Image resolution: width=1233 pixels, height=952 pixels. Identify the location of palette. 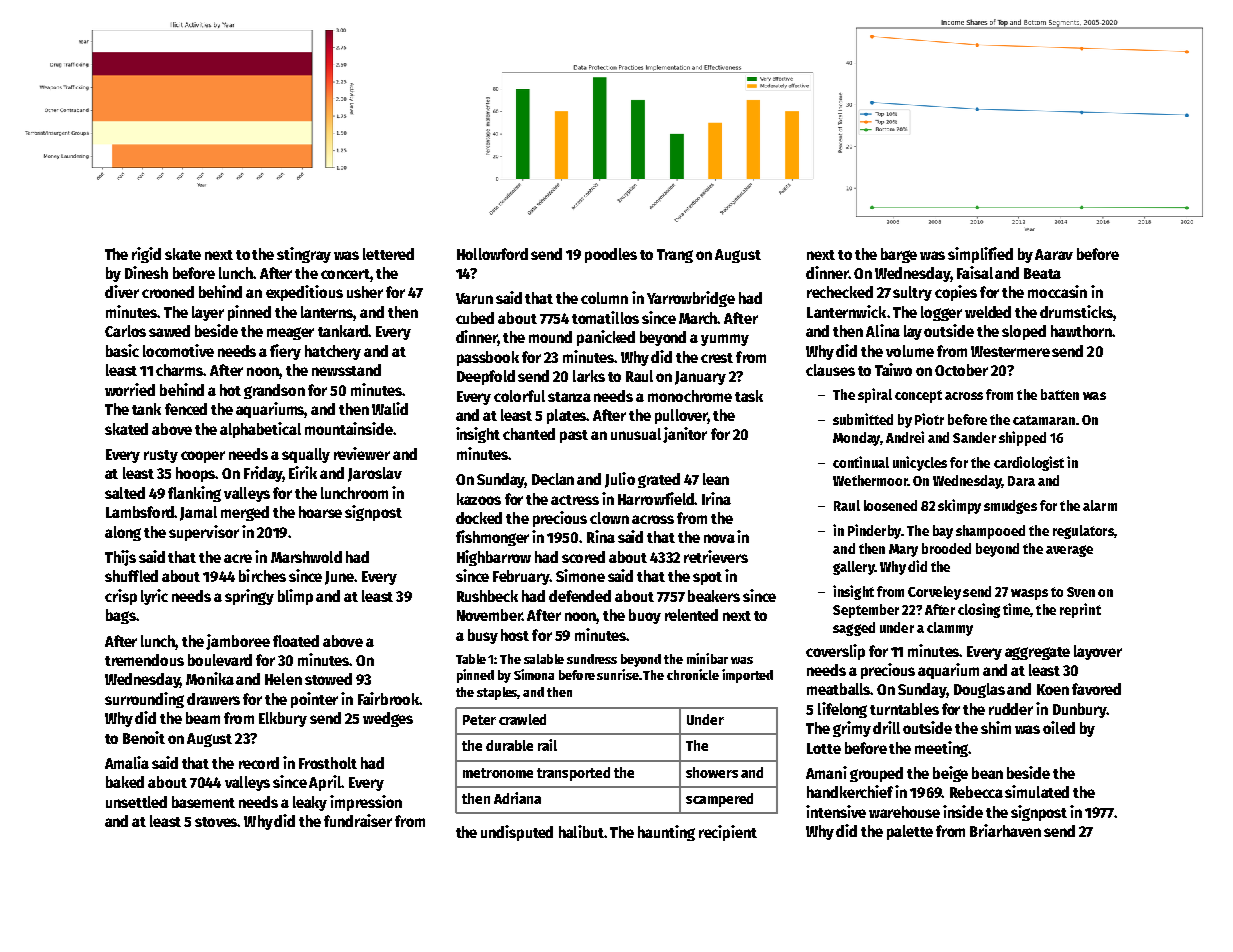
(910, 832).
